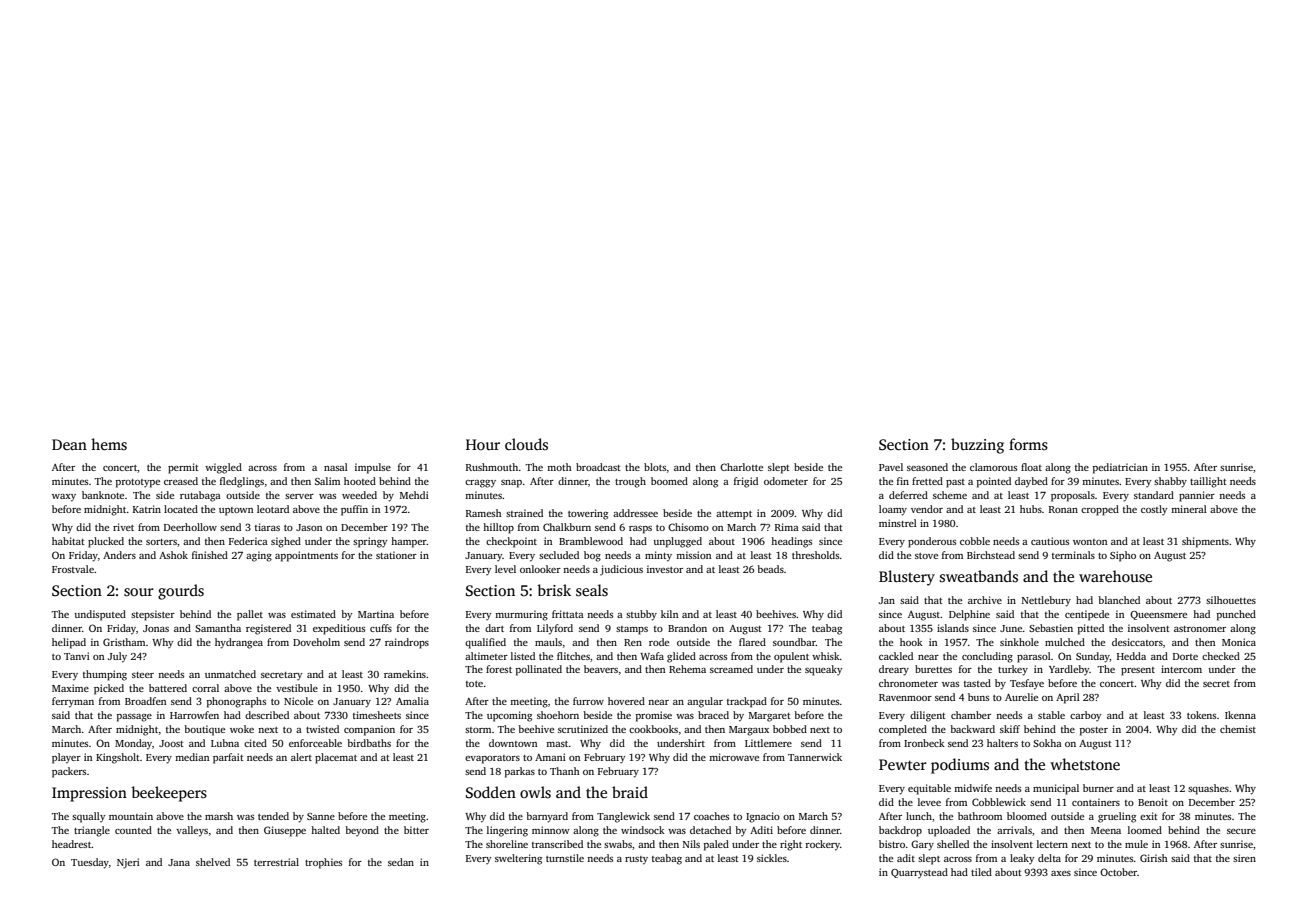 The width and height of the screenshot is (1308, 924). Describe the element at coordinates (1231, 600) in the screenshot. I see `silhouettes` at that location.
